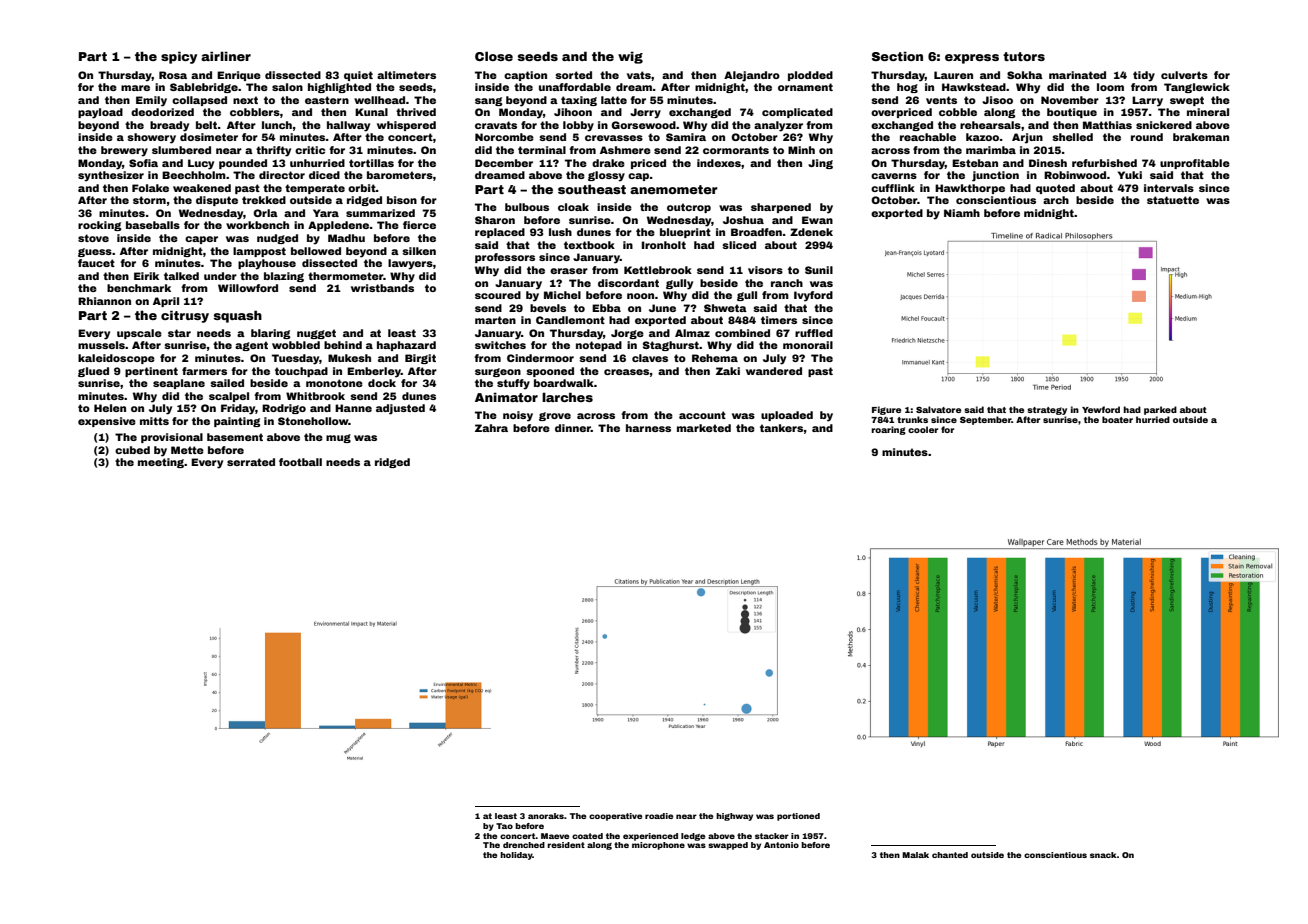 Image resolution: width=1308 pixels, height=924 pixels. Describe the element at coordinates (923, 429) in the screenshot. I see `cooler` at that location.
